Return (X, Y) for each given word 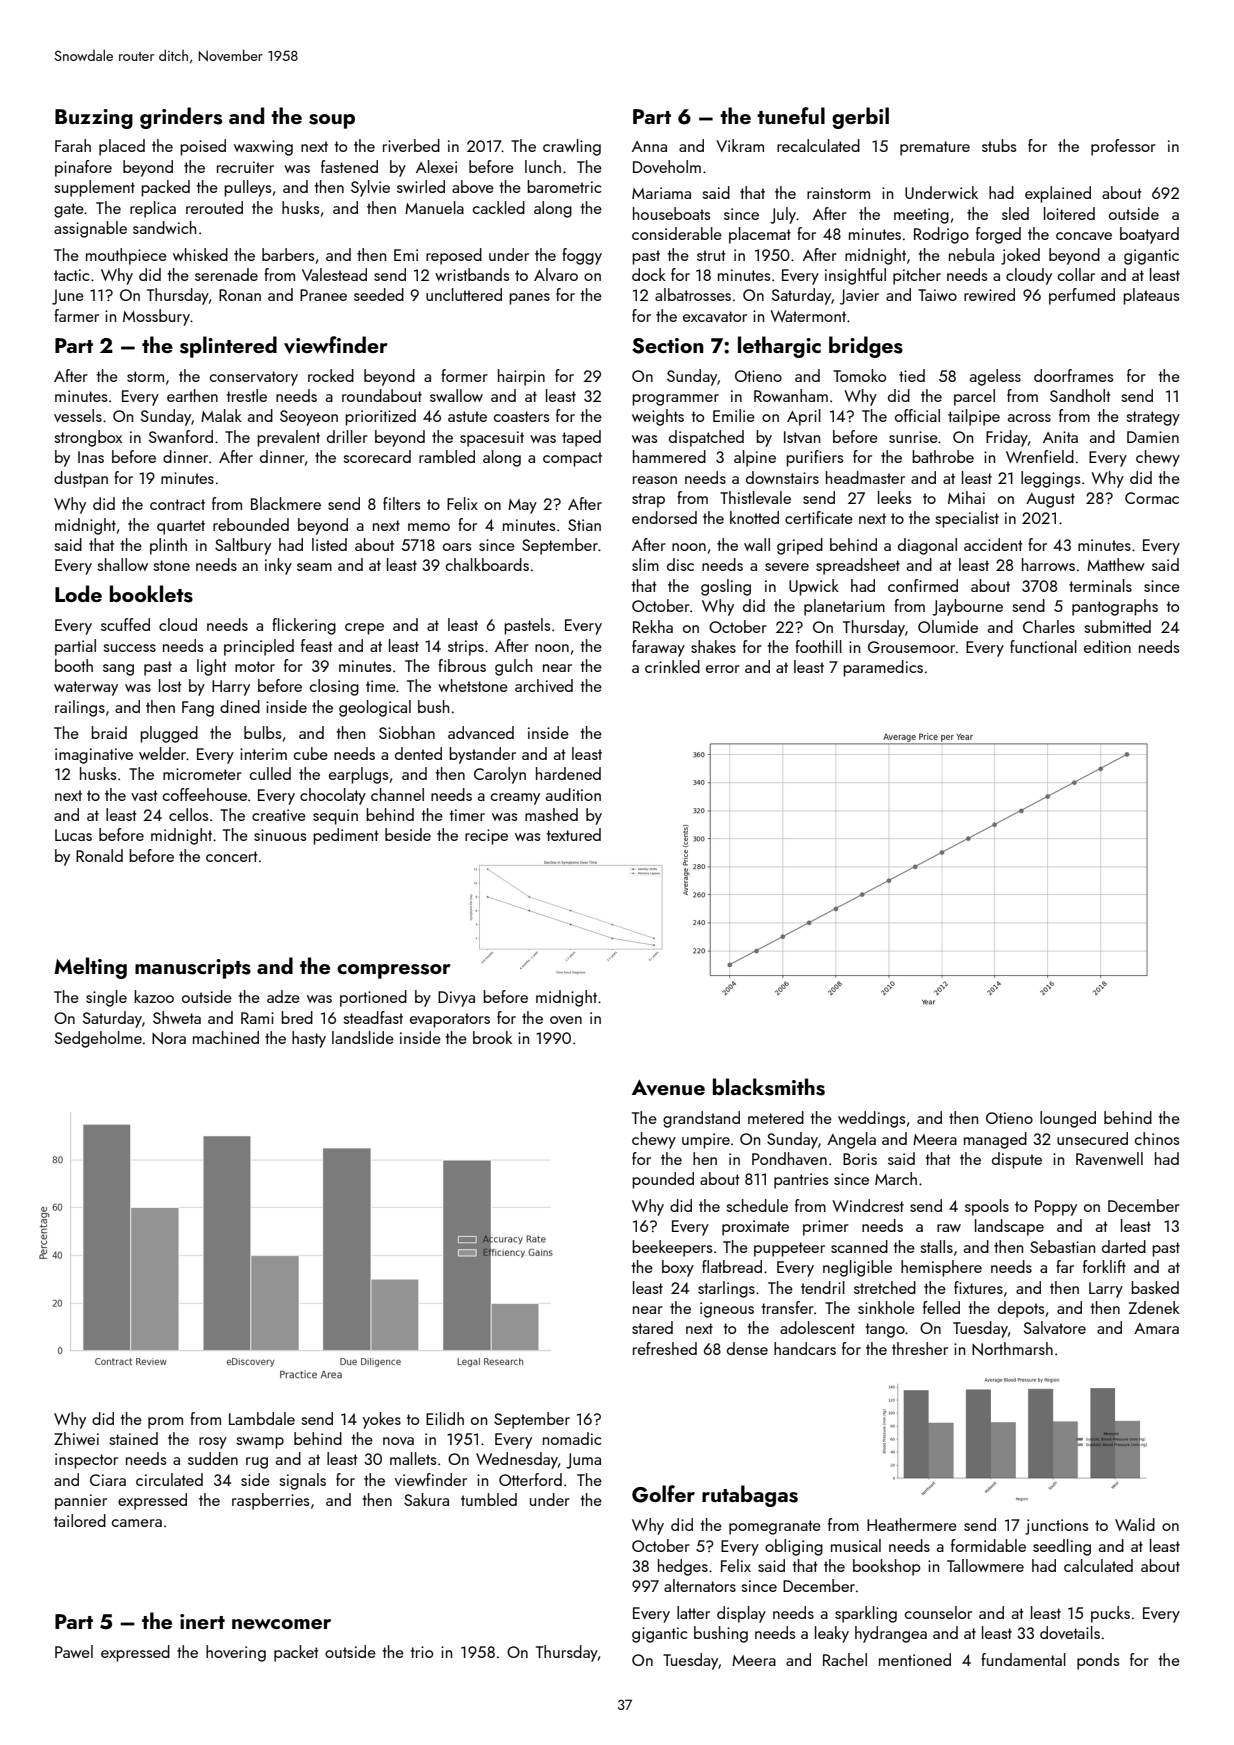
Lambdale (262, 1418)
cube (311, 753)
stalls (936, 1246)
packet (296, 1653)
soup (332, 121)
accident (993, 544)
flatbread (732, 1266)
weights (658, 417)
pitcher (917, 276)
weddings (871, 1119)
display (741, 1614)
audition (573, 794)
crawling (572, 147)
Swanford (181, 436)
